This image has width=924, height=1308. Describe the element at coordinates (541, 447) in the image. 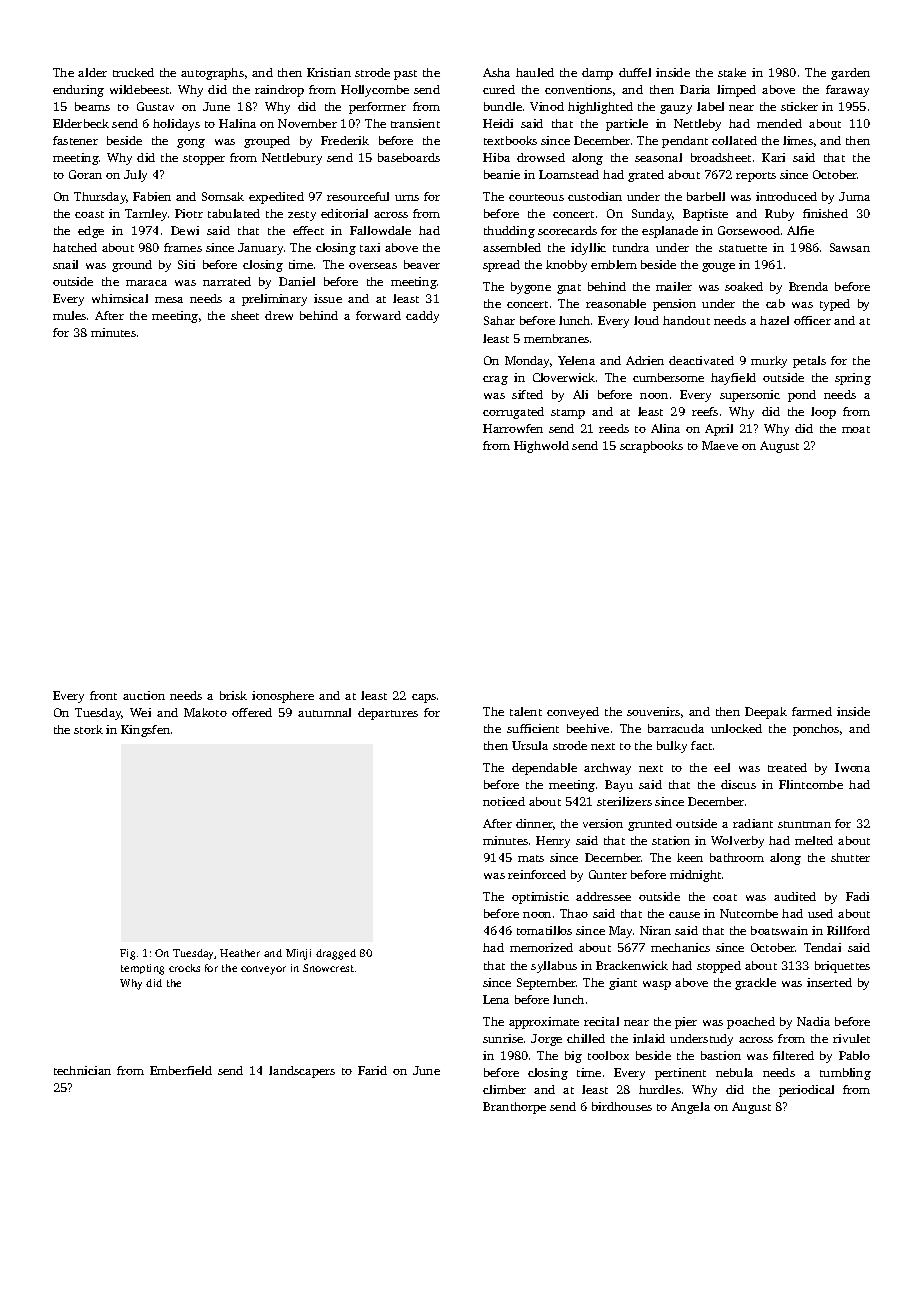

I see `Highwold` at that location.
